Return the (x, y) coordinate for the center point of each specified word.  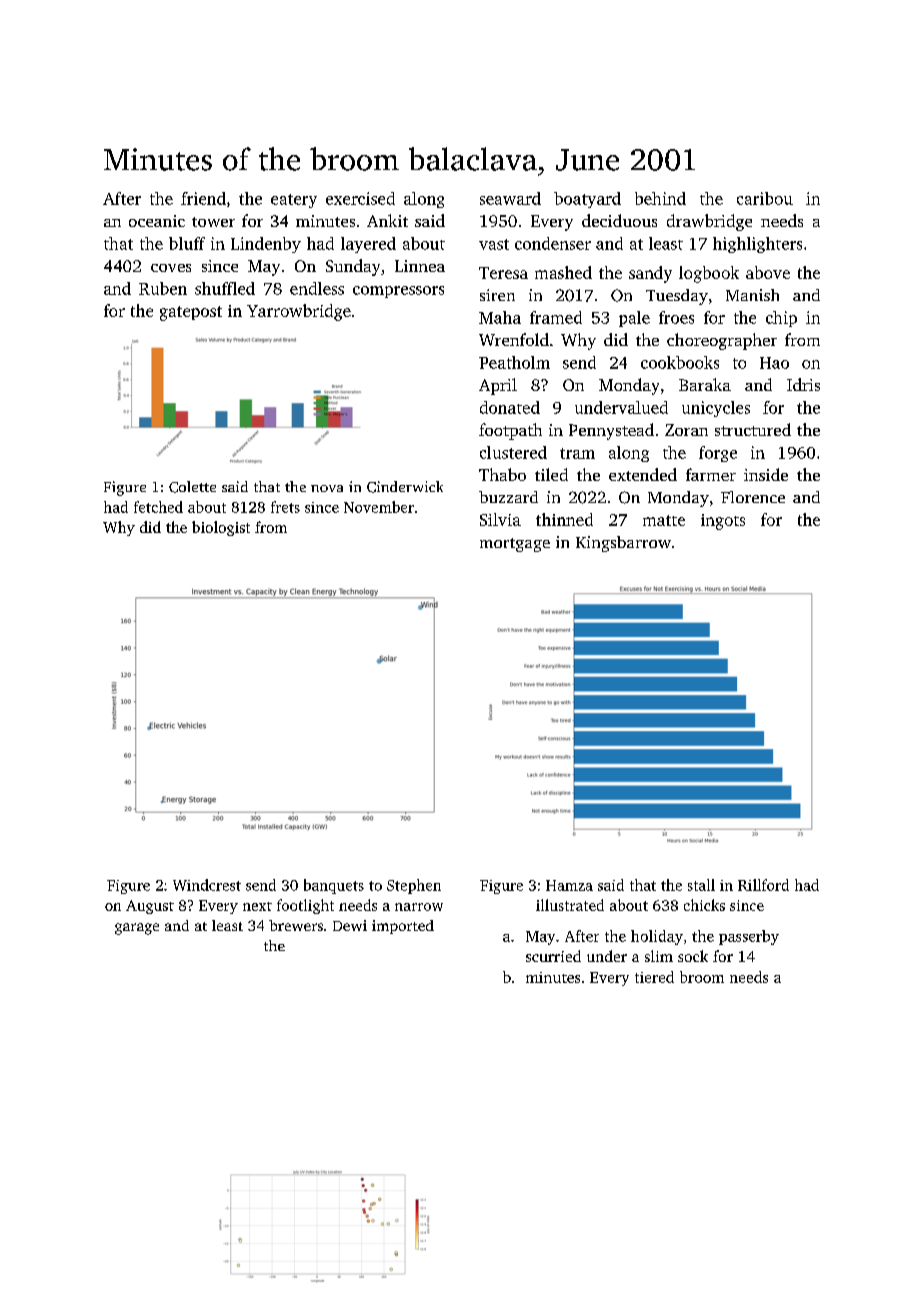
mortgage (515, 545)
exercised (360, 198)
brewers (296, 925)
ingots (723, 522)
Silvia (500, 519)
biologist (221, 528)
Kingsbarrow (623, 544)
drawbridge (709, 222)
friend (203, 198)
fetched (158, 507)
